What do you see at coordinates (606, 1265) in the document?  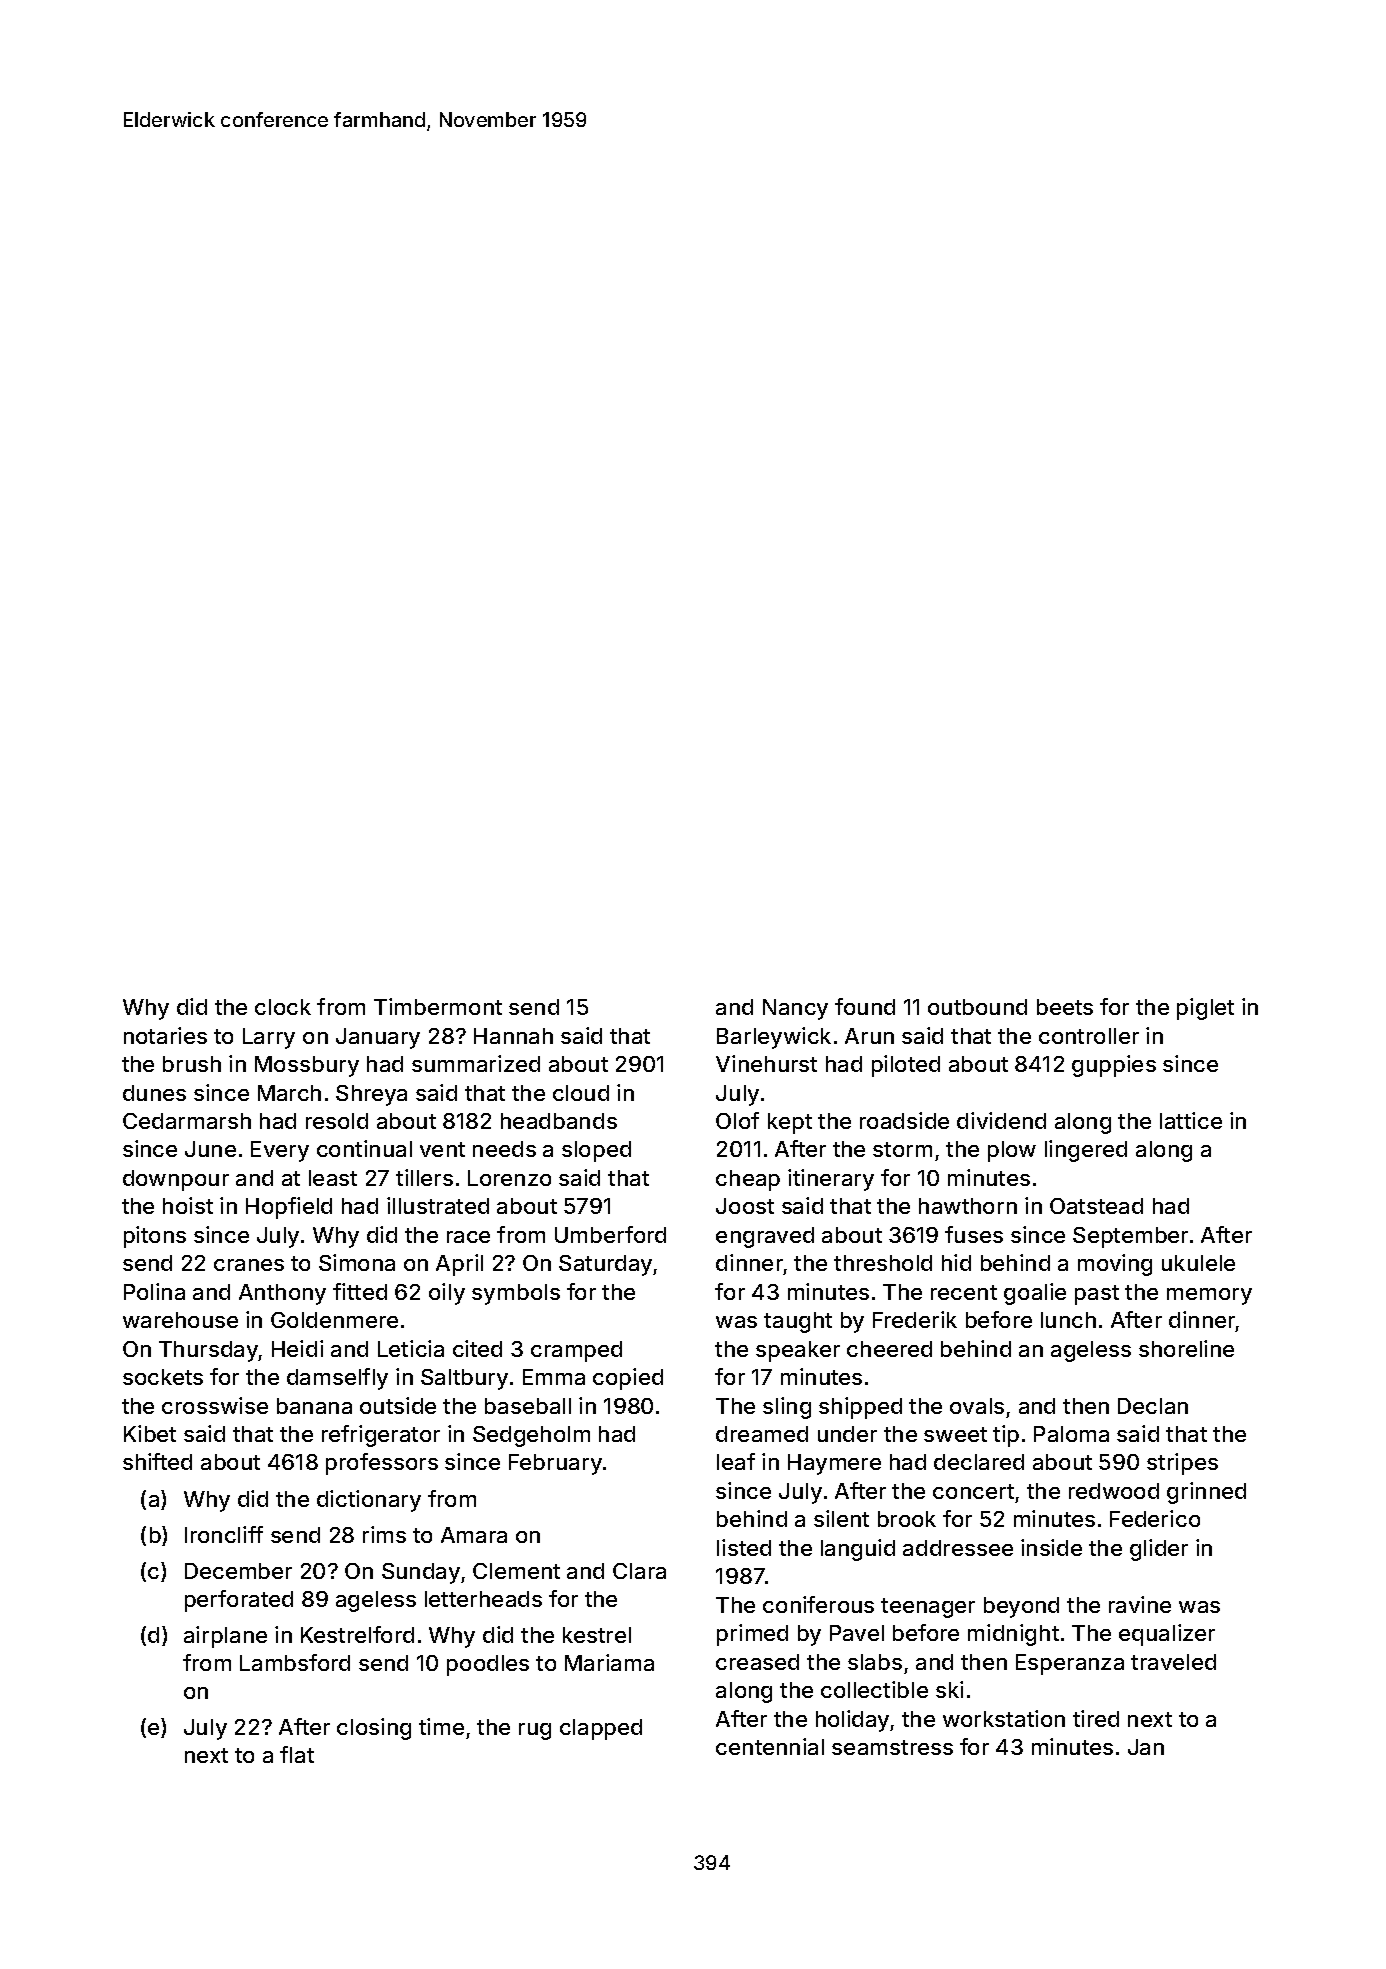 I see `Saturday` at bounding box center [606, 1265].
